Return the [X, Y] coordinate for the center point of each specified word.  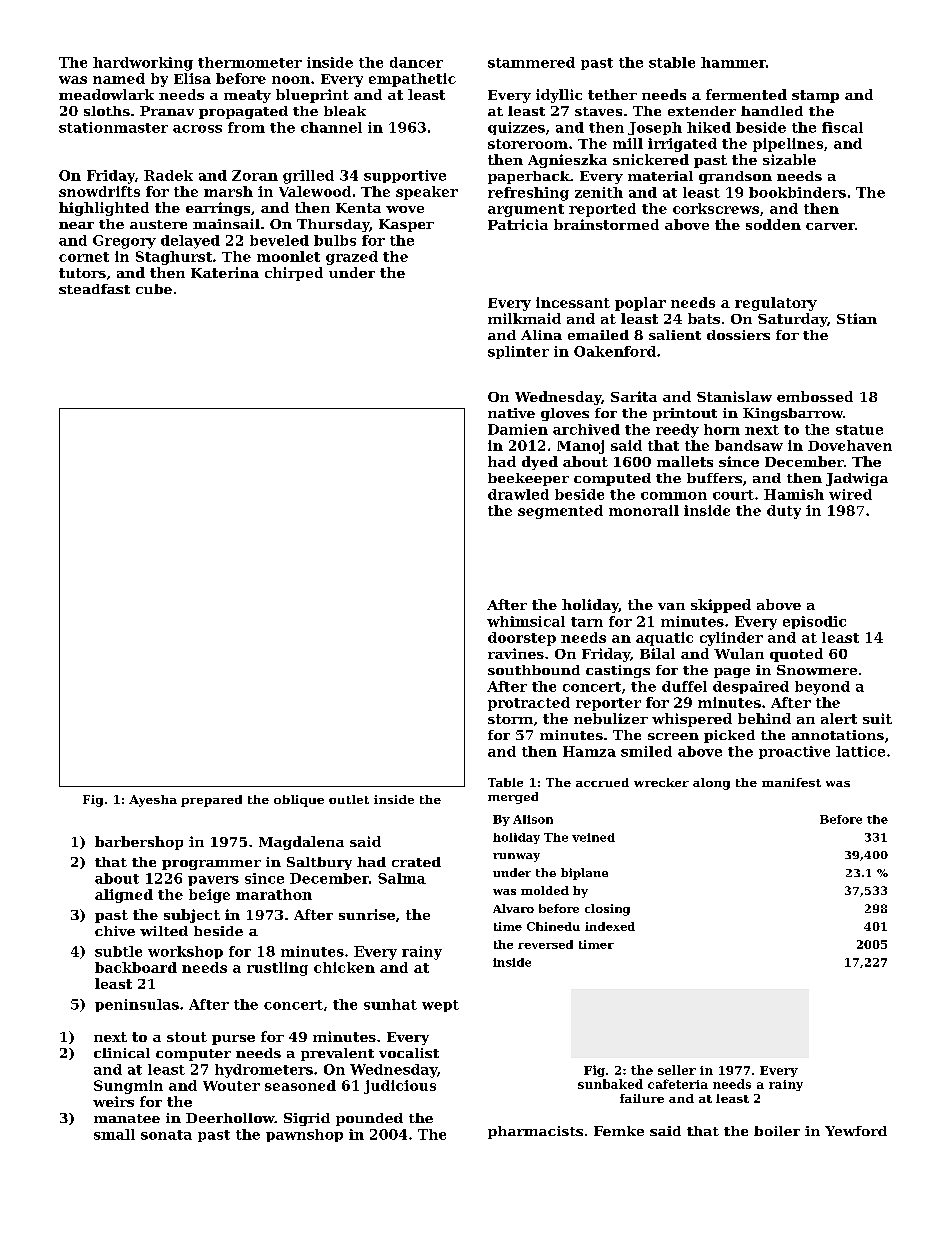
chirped [294, 274]
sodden [773, 224]
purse [233, 1040]
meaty [247, 96]
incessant [573, 302]
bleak [345, 111]
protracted [529, 704]
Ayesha [153, 801]
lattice [860, 751]
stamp [815, 96]
